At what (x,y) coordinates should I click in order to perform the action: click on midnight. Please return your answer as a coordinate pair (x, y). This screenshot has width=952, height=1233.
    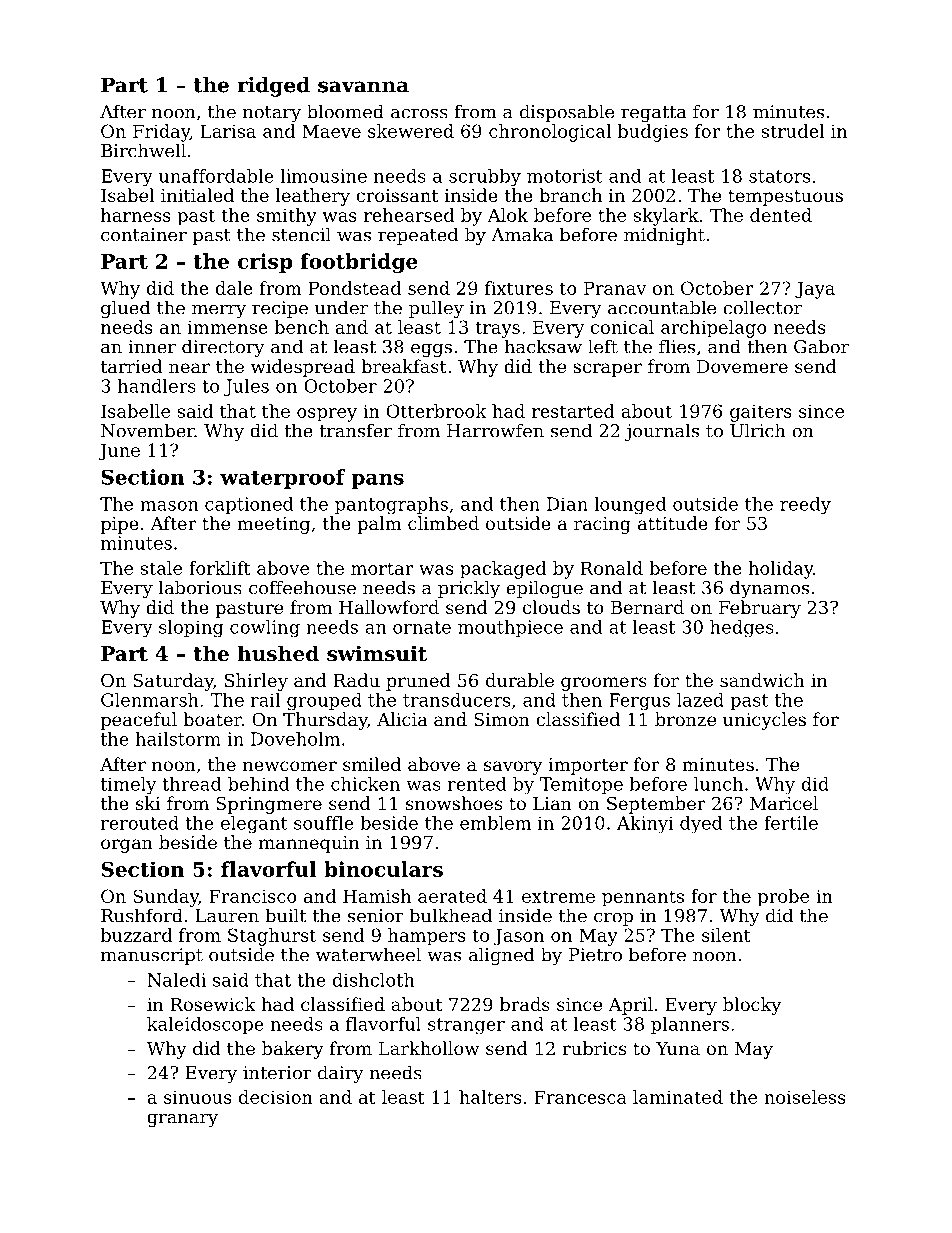
    Looking at the image, I should click on (664, 236).
